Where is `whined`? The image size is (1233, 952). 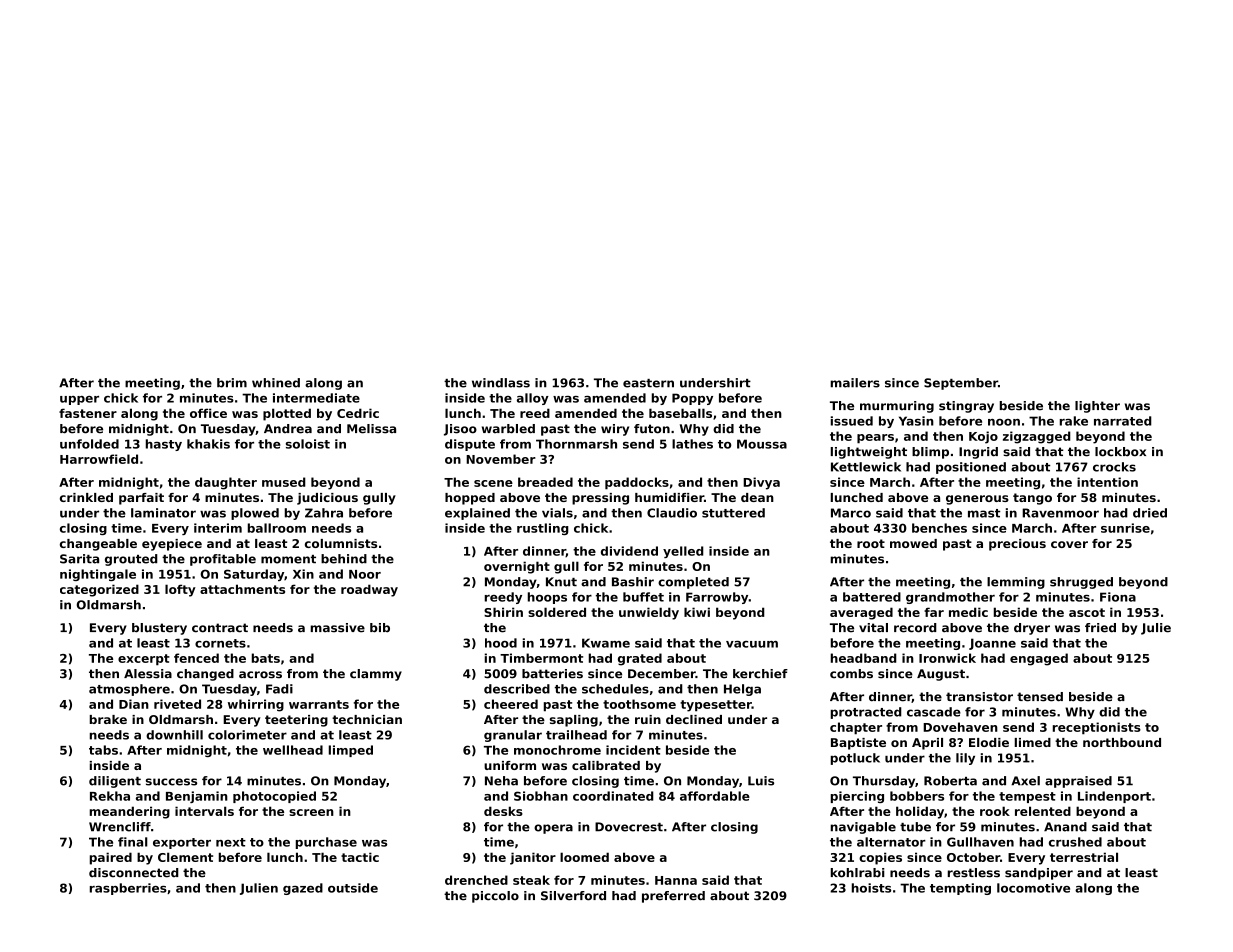 whined is located at coordinates (276, 383).
